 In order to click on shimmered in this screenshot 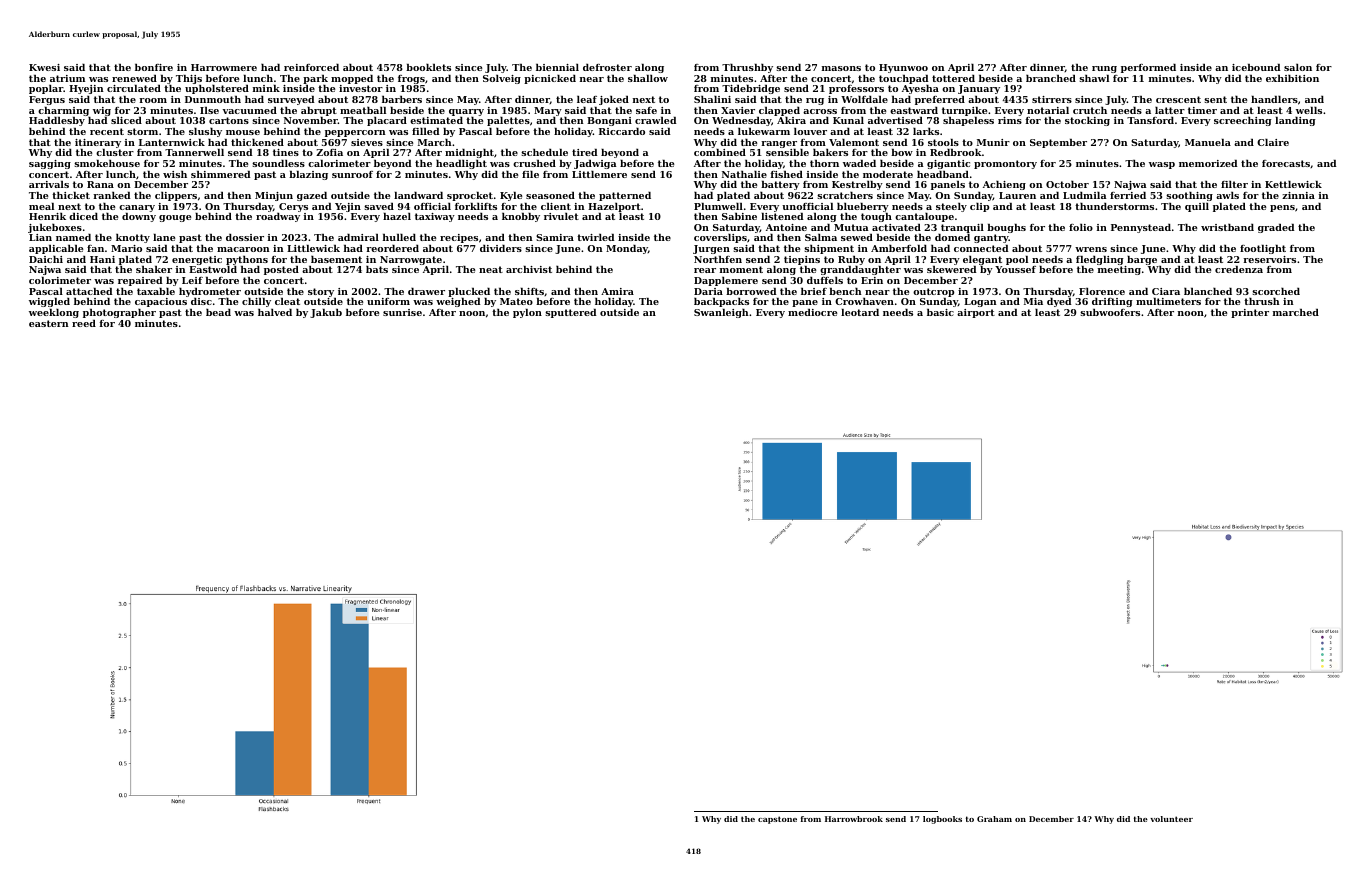, I will do `click(221, 174)`.
